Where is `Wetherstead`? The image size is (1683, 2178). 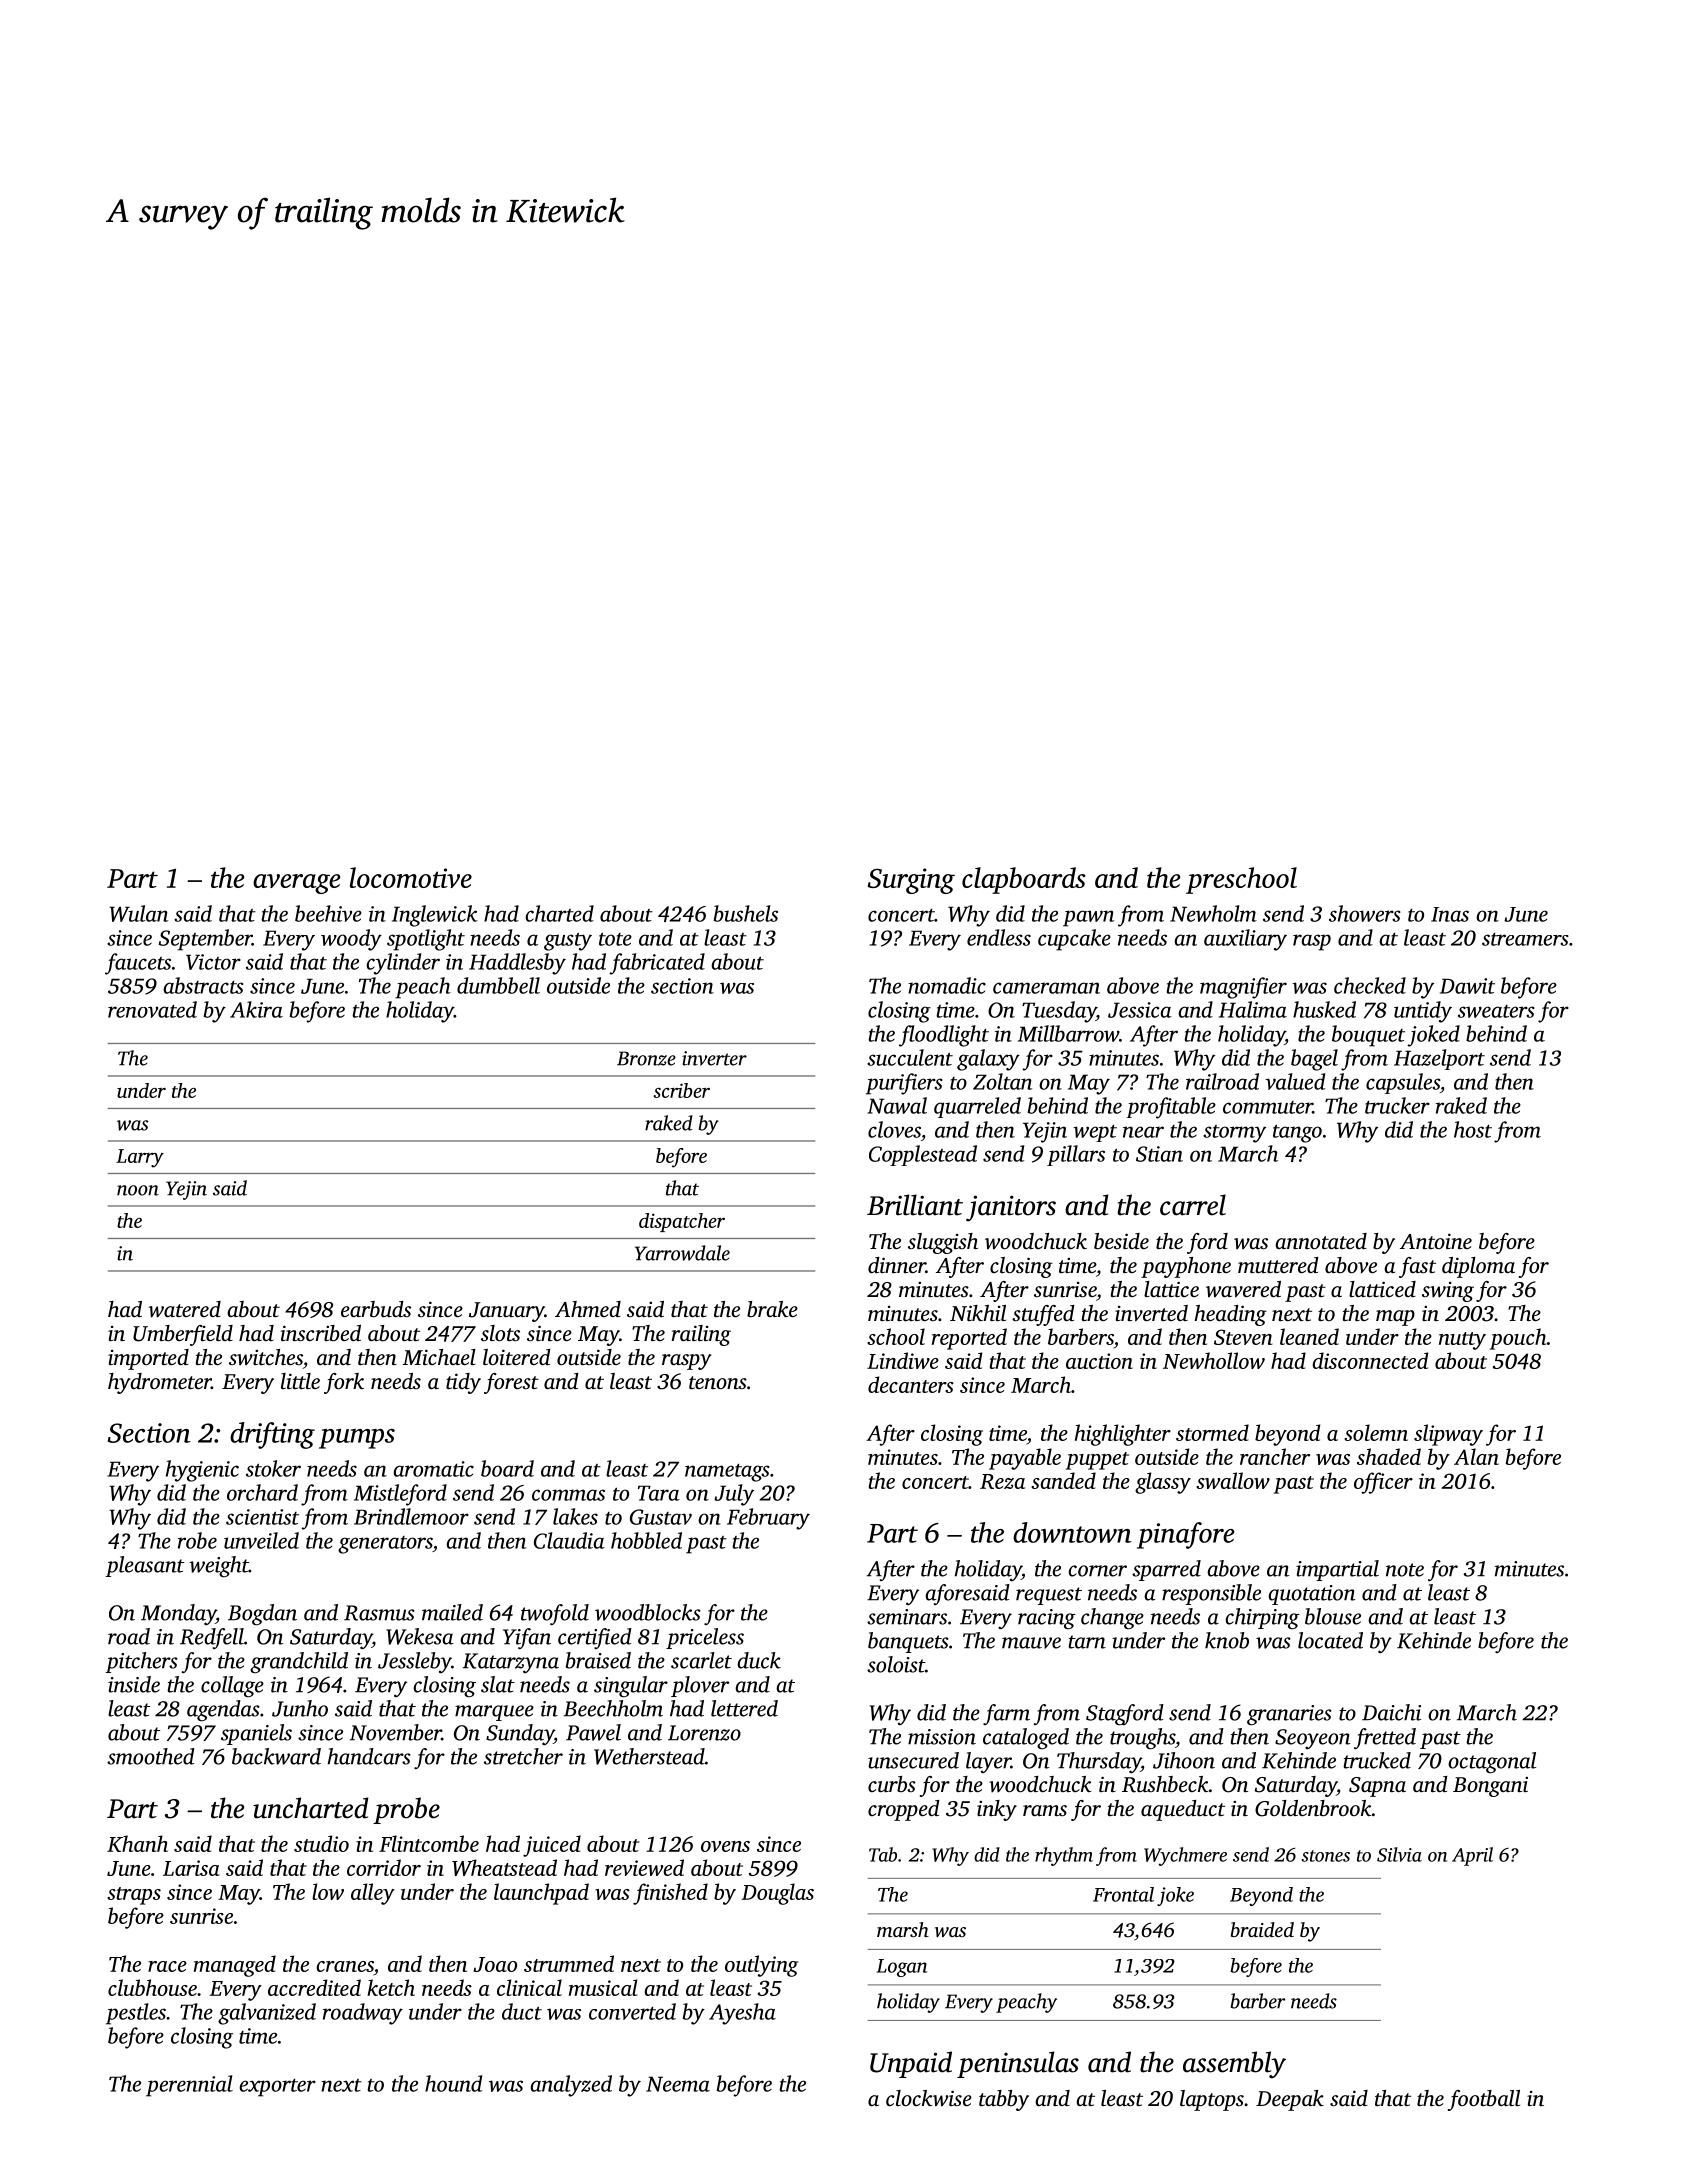
Wetherstead is located at coordinates (649, 1756).
